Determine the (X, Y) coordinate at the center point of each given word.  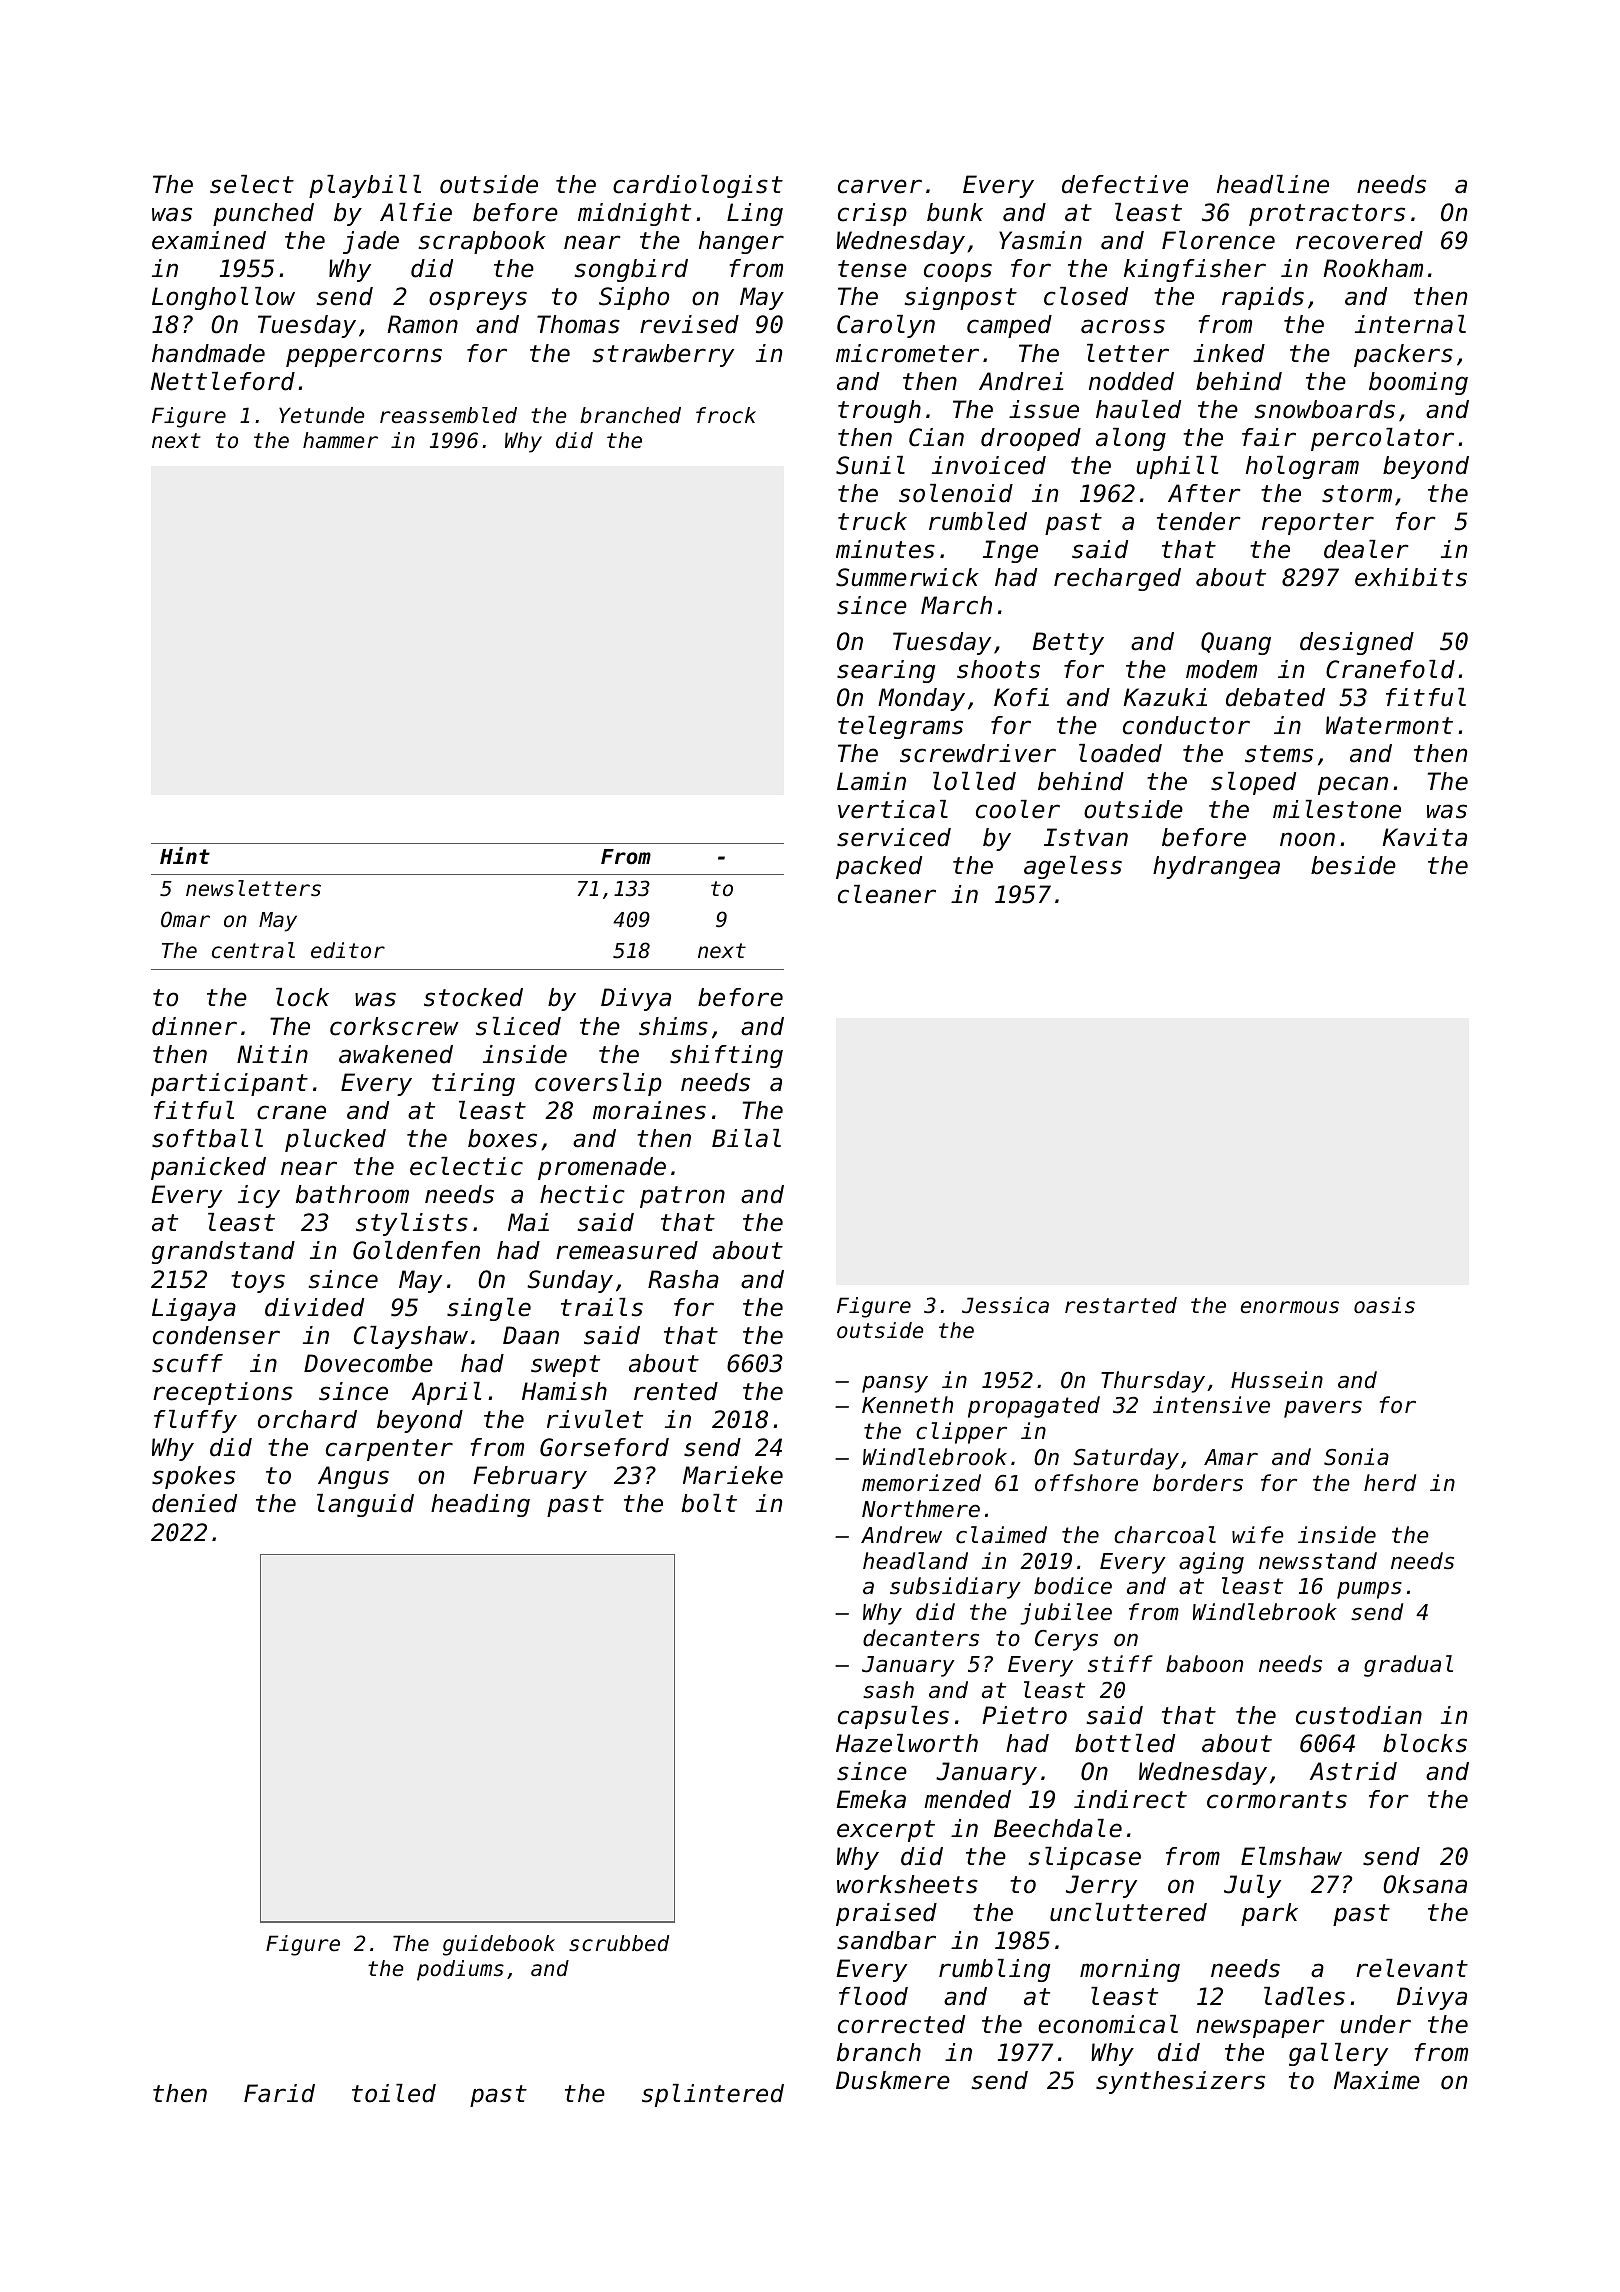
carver (880, 186)
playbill (365, 186)
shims (673, 1026)
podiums (460, 1970)
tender (1198, 521)
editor (348, 950)
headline (1273, 184)
